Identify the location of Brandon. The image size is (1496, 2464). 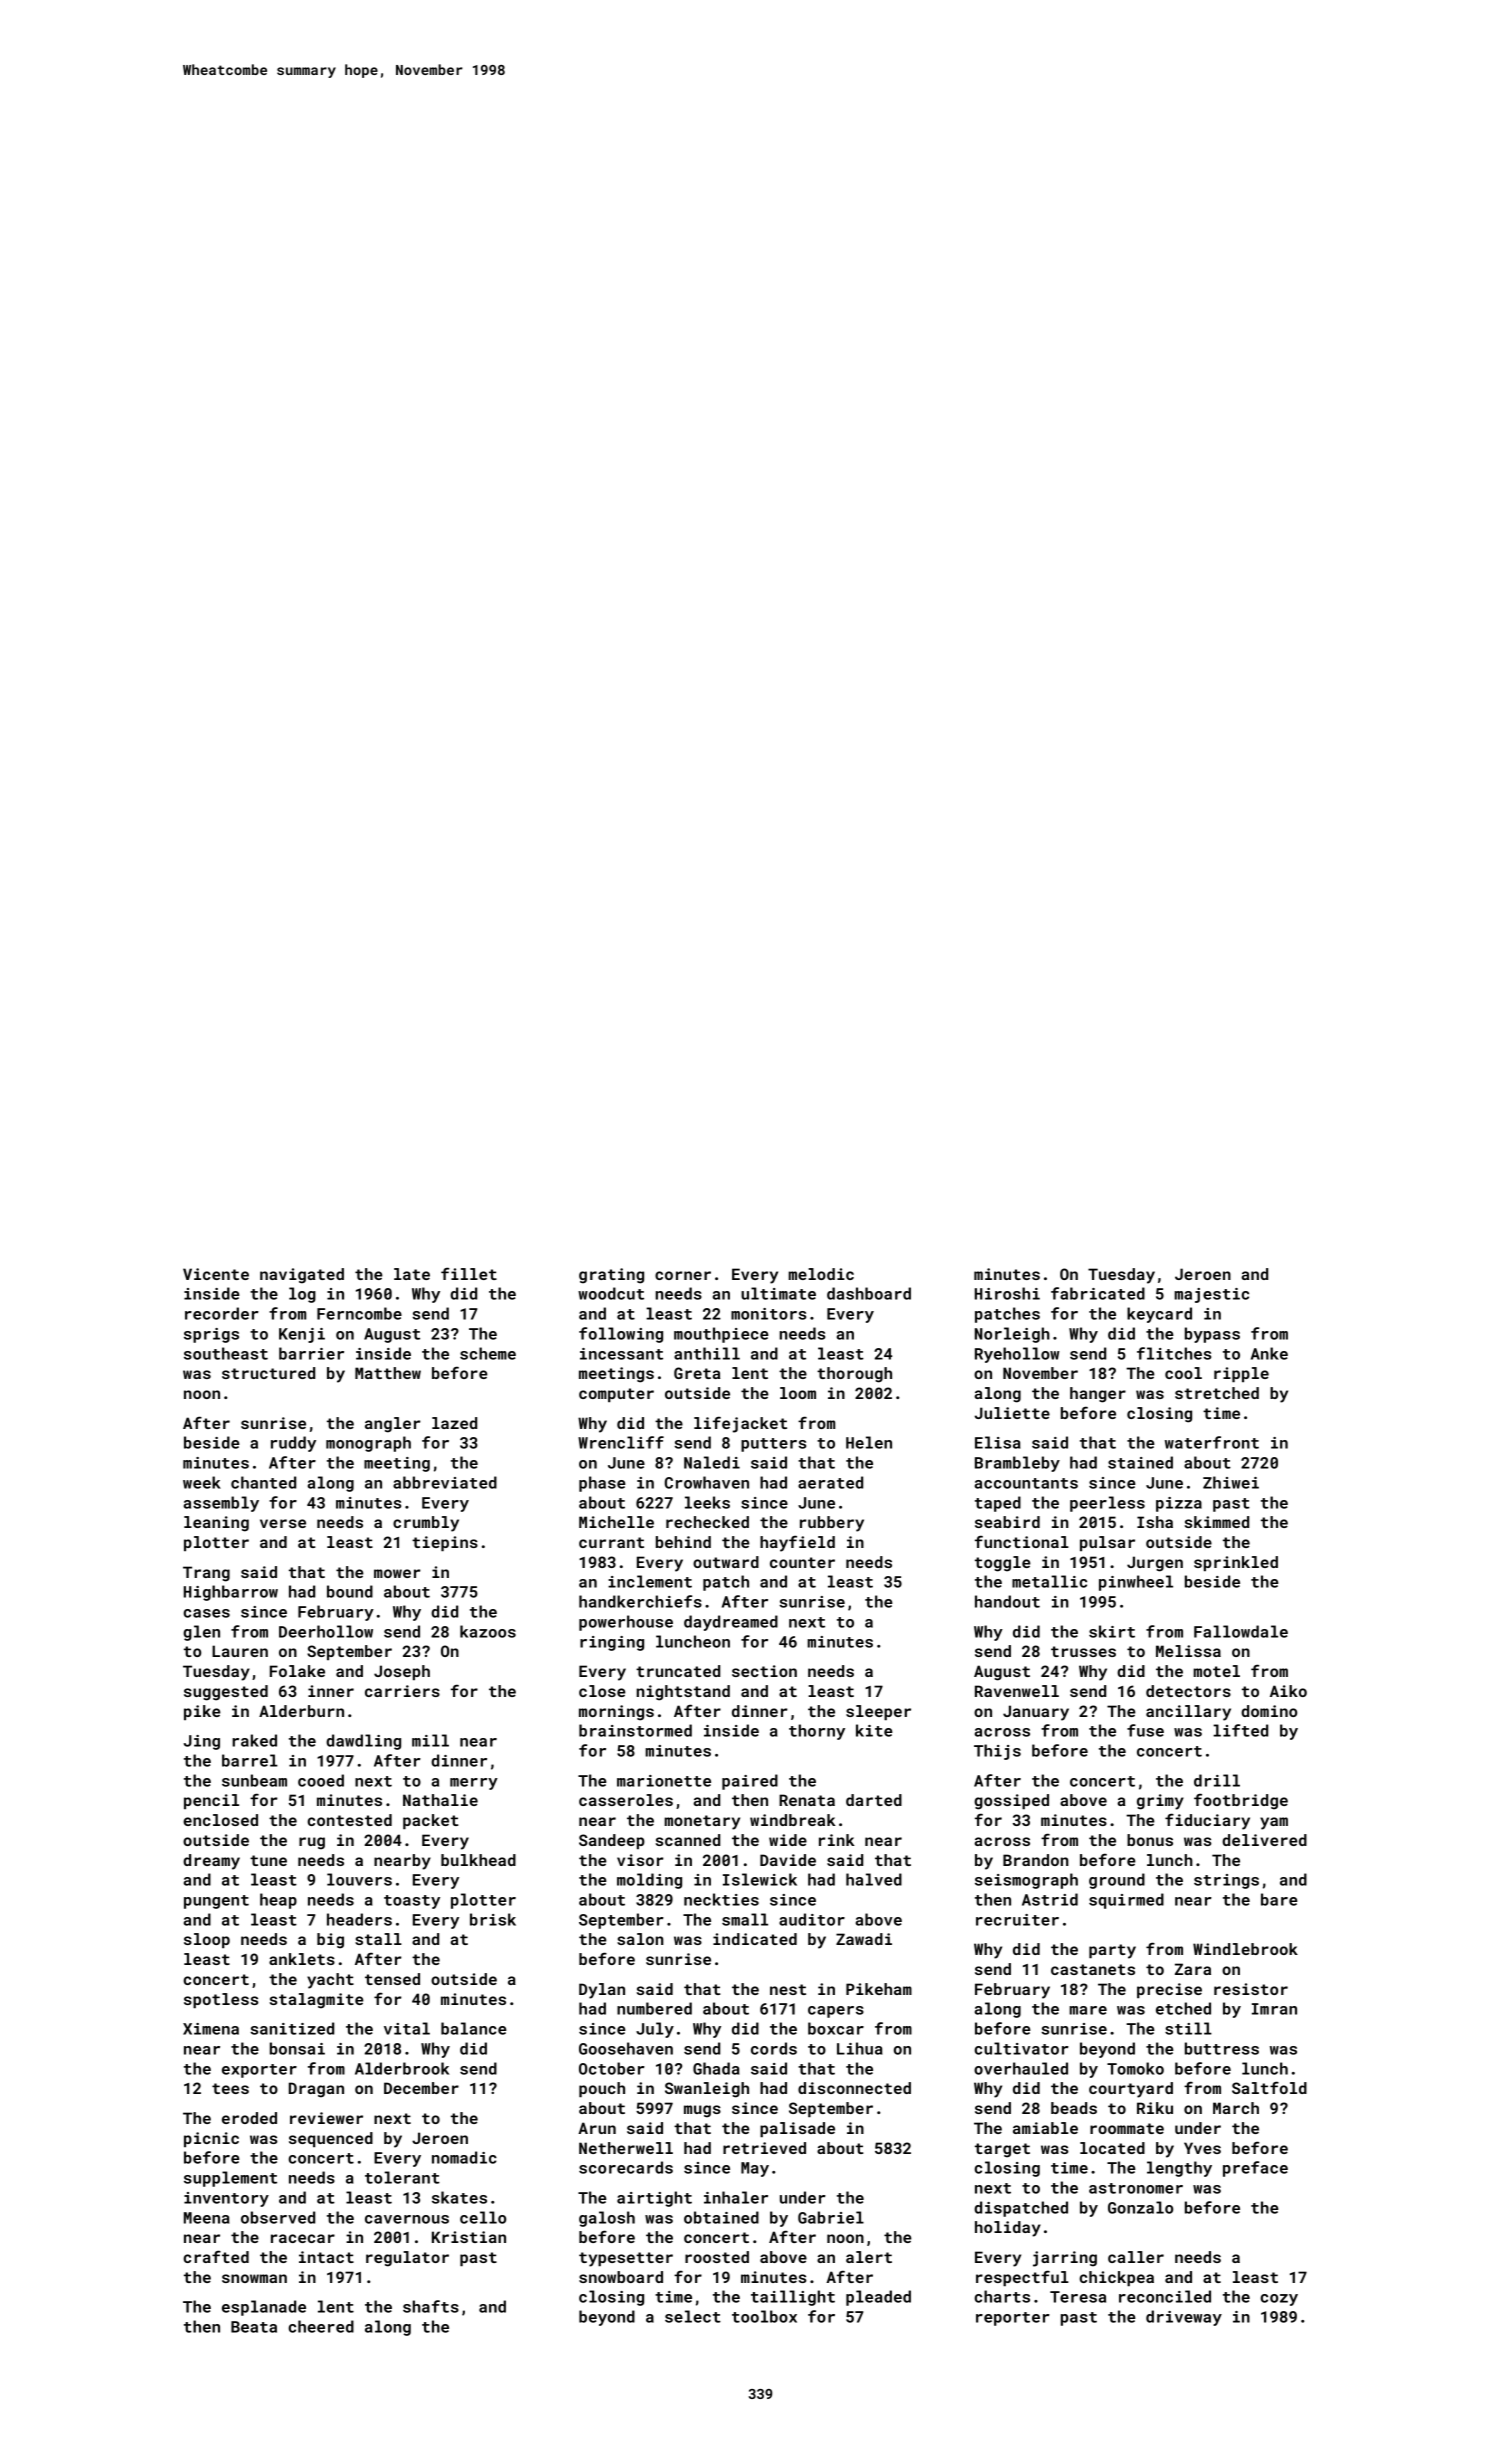
(1036, 1860).
